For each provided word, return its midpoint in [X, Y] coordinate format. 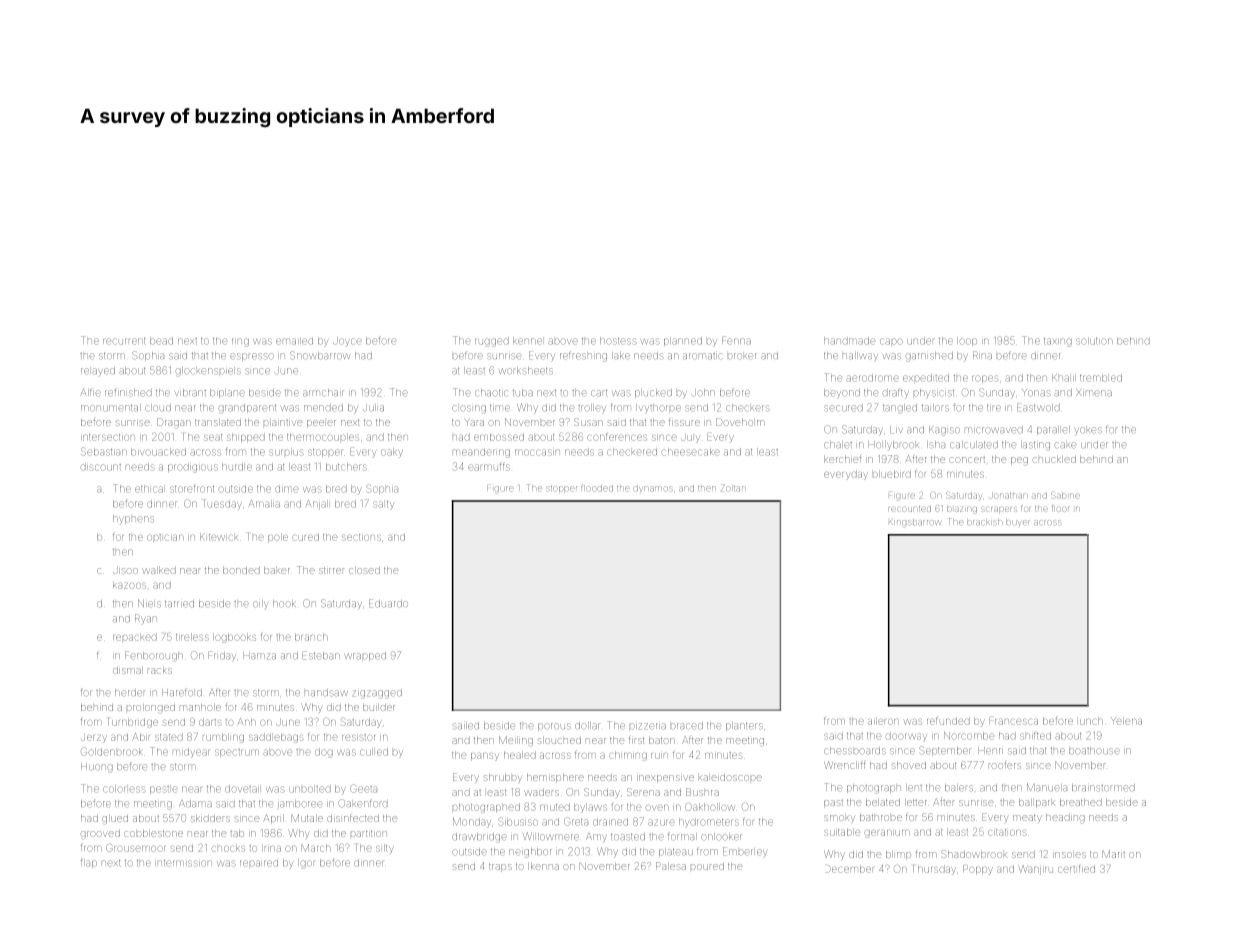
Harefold [182, 692]
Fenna [736, 340]
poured [707, 866]
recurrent [124, 341]
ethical [149, 489]
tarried [179, 603]
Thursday [934, 870]
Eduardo [388, 603]
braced [687, 725]
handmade [849, 341]
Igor [306, 863]
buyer [1018, 523]
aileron [883, 721]
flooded [597, 487]
